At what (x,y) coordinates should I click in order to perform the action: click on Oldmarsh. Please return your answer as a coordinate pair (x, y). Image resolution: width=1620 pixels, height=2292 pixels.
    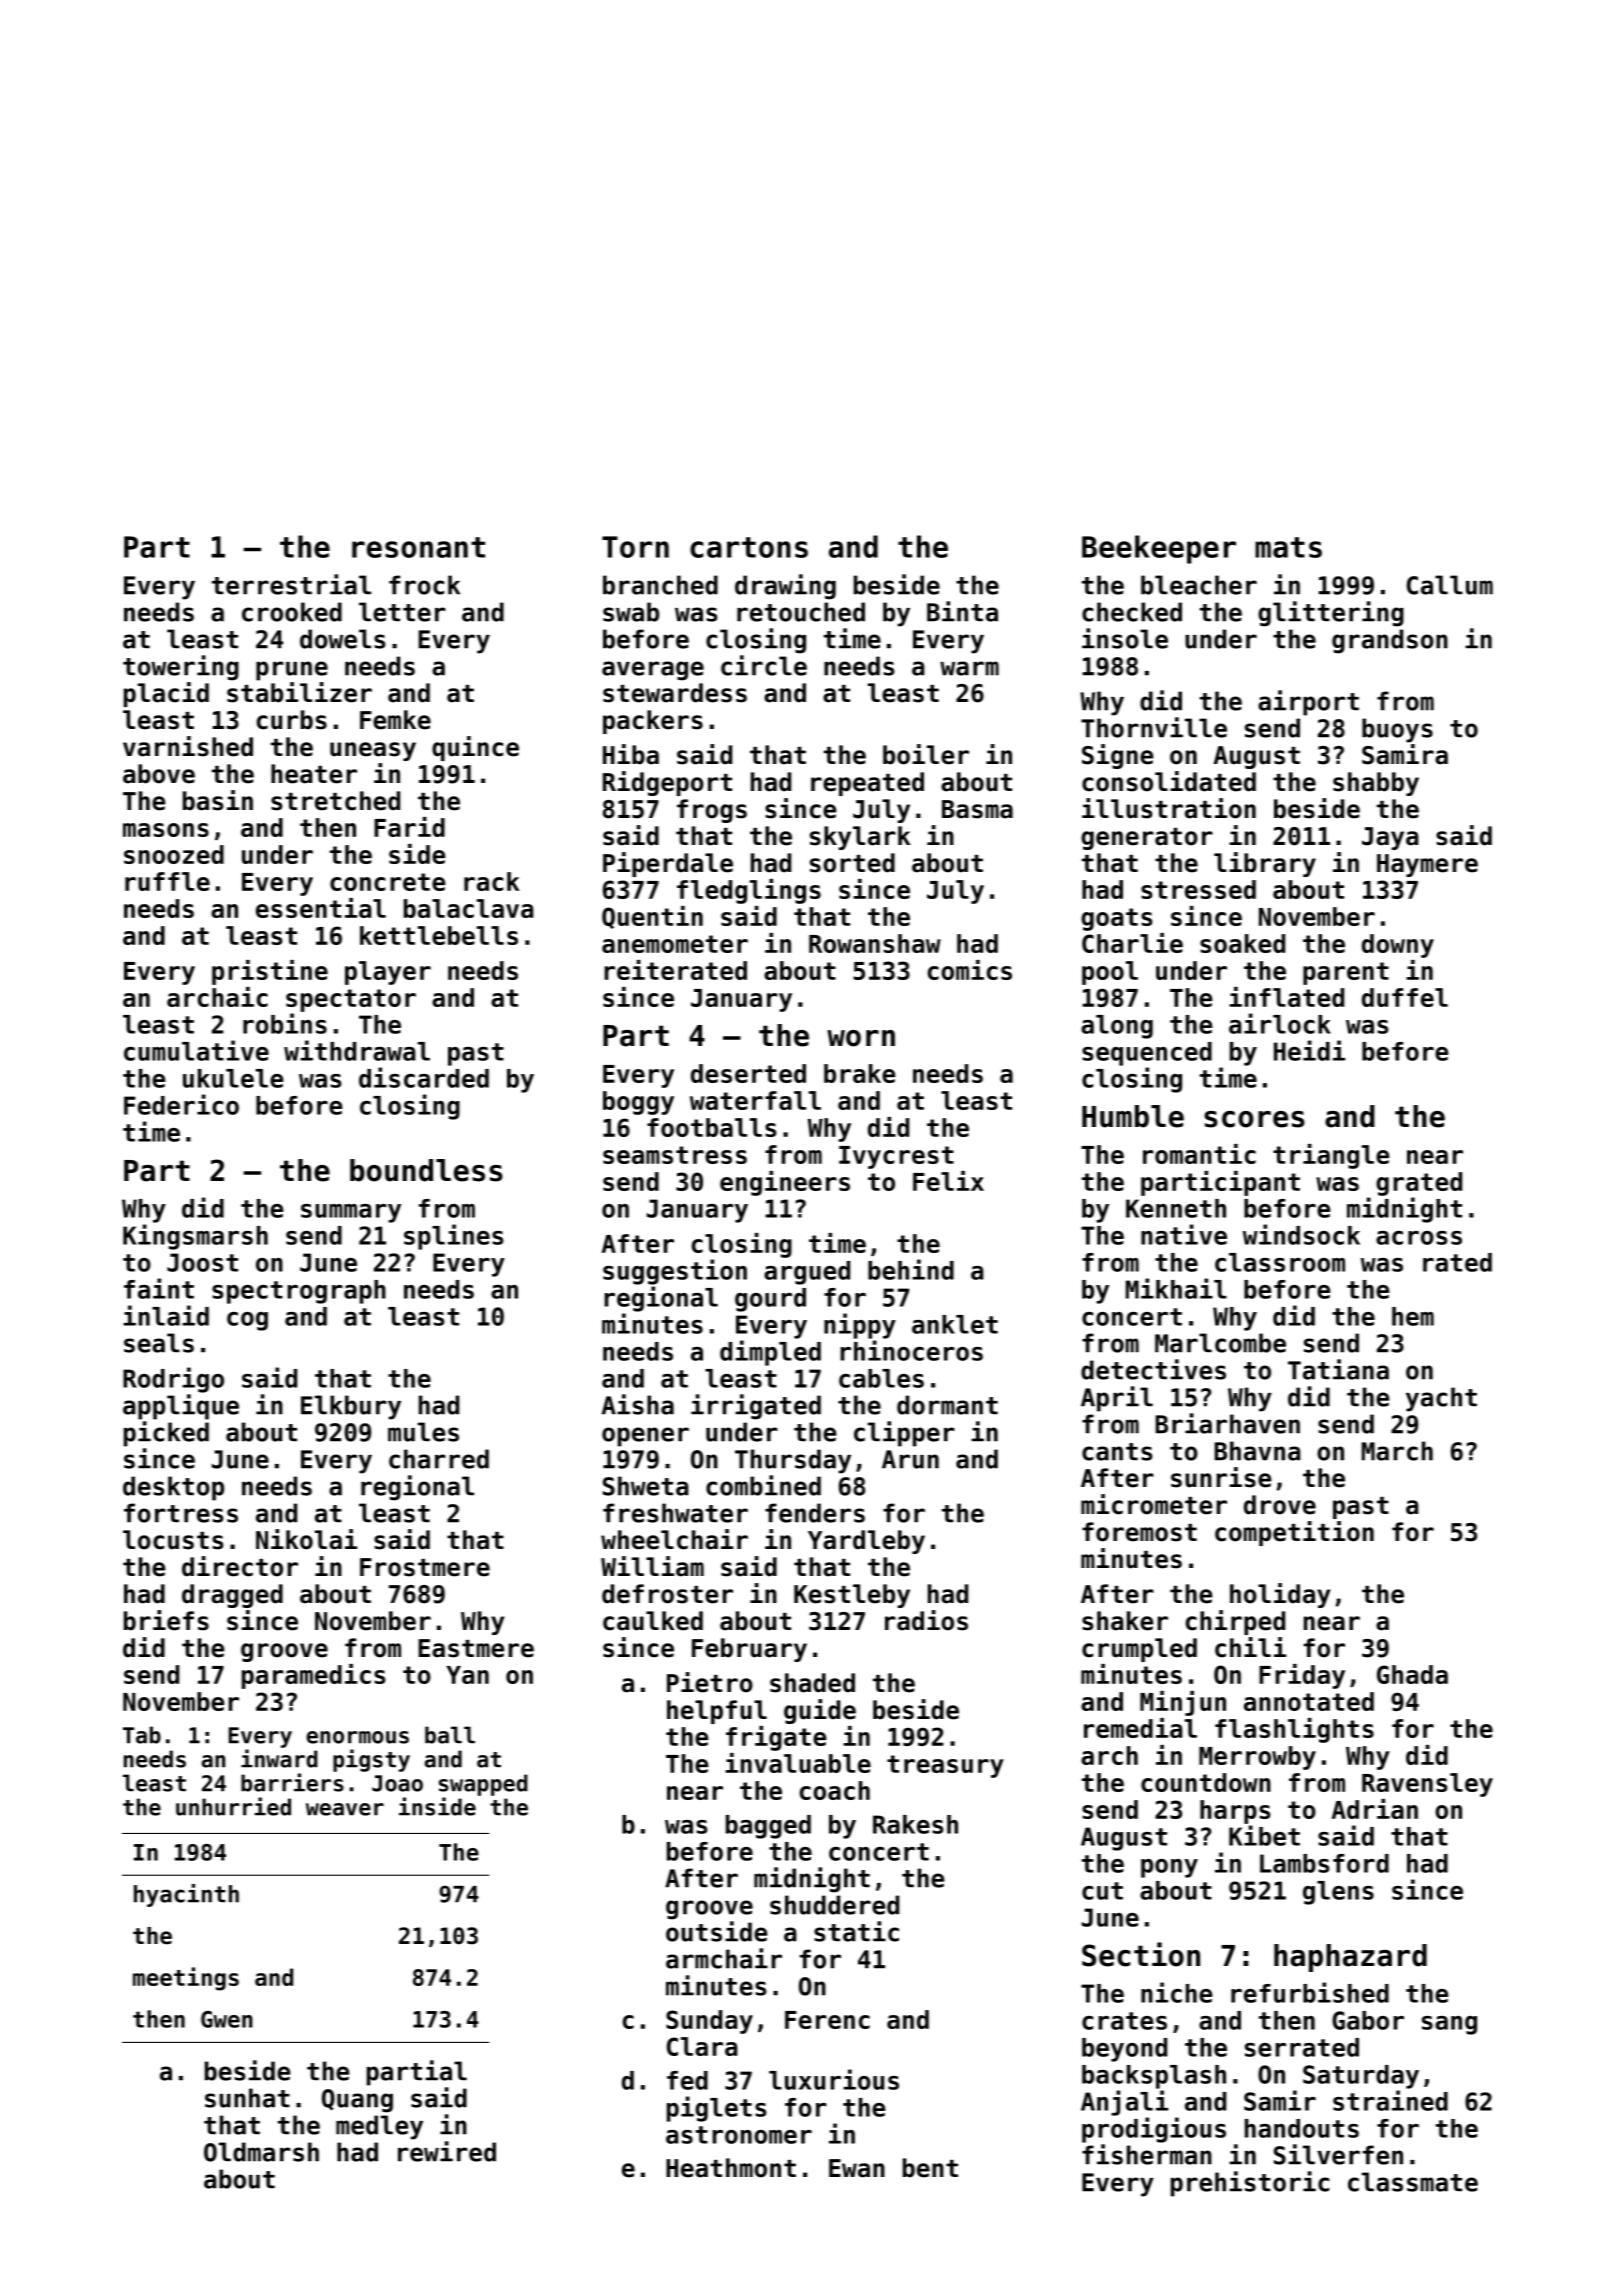
    Looking at the image, I should click on (261, 2152).
